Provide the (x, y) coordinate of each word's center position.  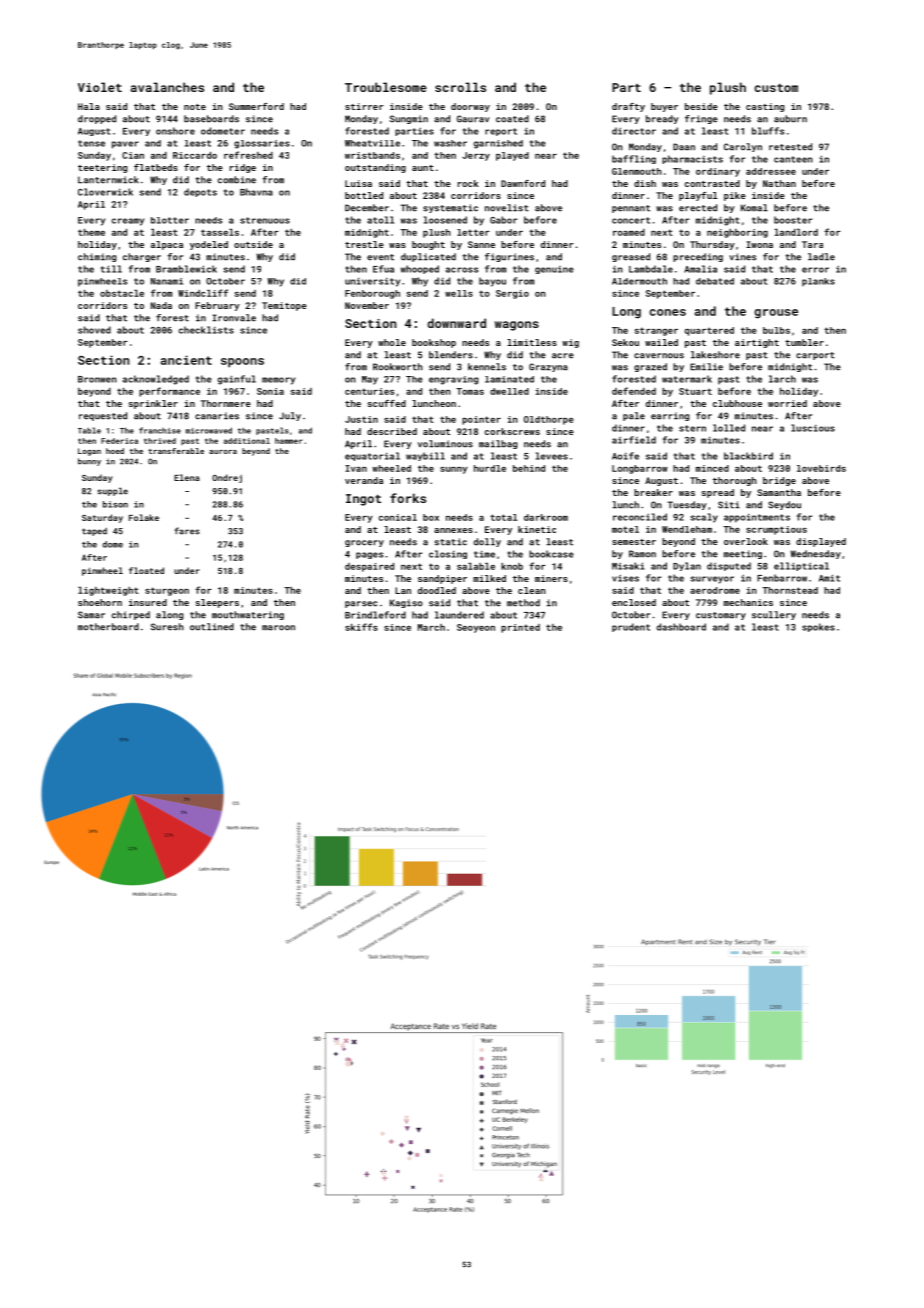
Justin (361, 419)
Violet (100, 87)
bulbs (776, 330)
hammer (289, 441)
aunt (423, 168)
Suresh (167, 627)
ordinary (718, 172)
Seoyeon (476, 628)
